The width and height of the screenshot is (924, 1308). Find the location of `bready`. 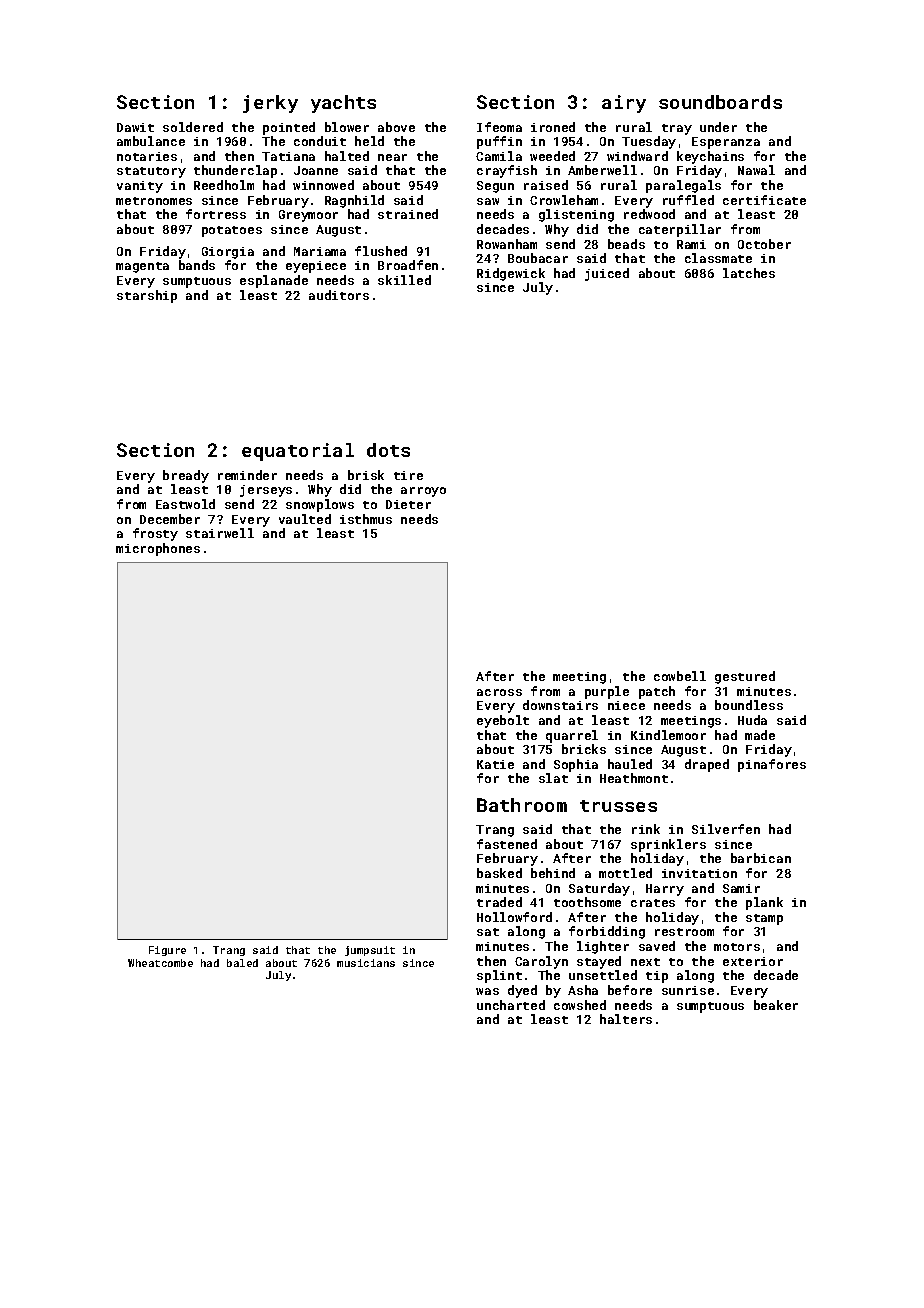

bready is located at coordinates (186, 476).
